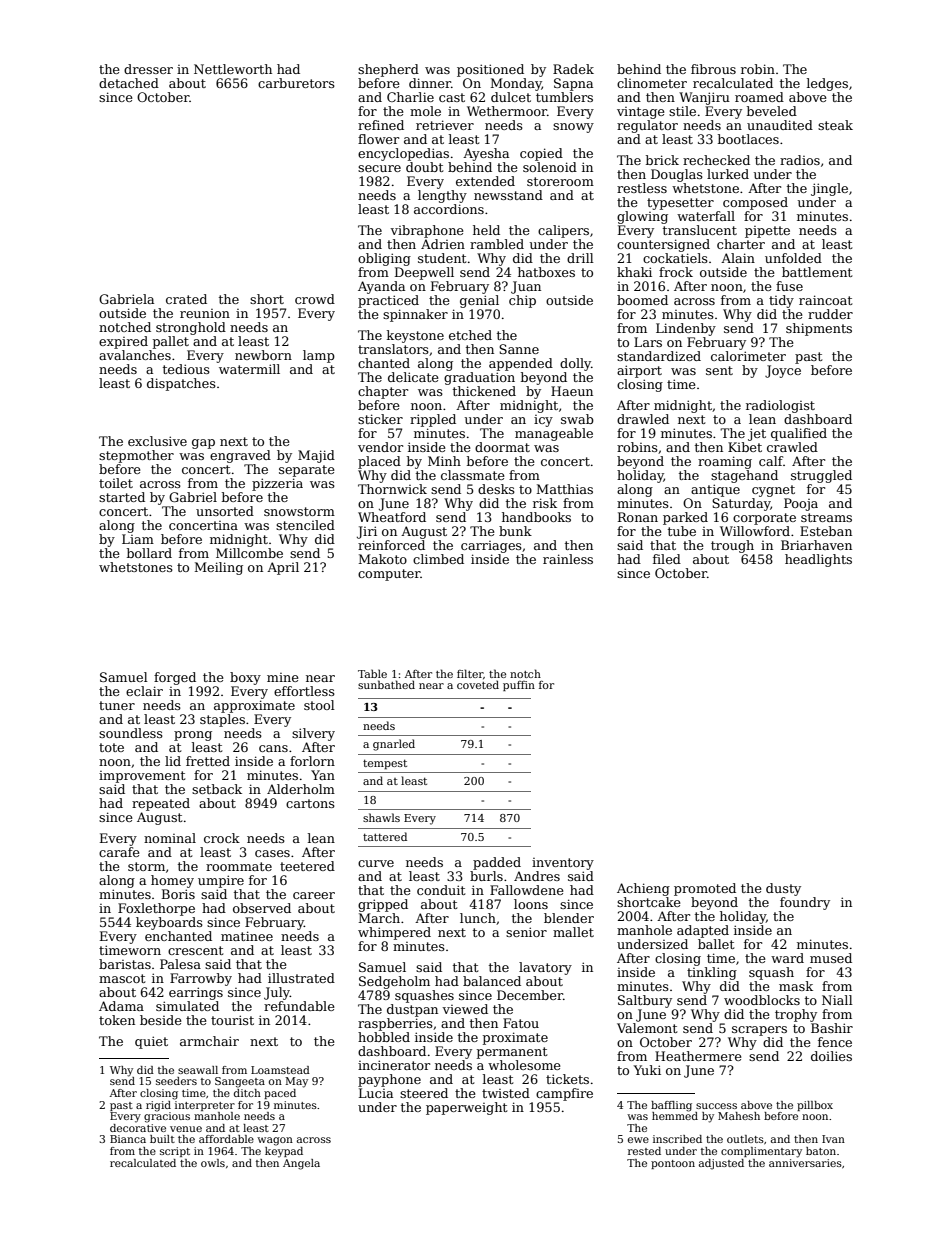  Describe the element at coordinates (827, 84) in the screenshot. I see `ledges` at that location.
